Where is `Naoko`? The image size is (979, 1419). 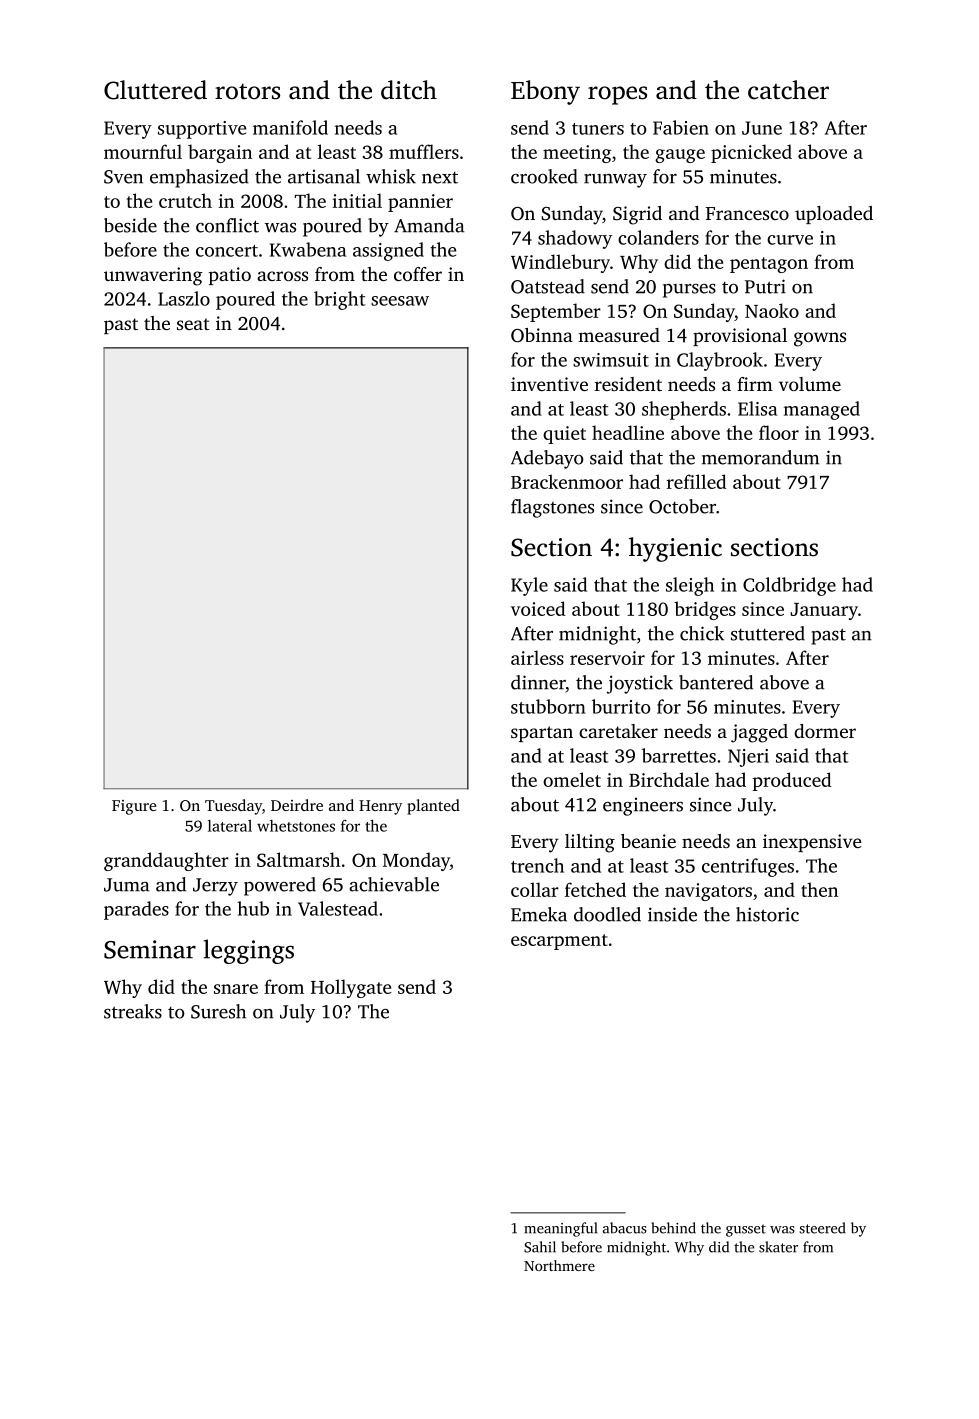 Naoko is located at coordinates (772, 310).
